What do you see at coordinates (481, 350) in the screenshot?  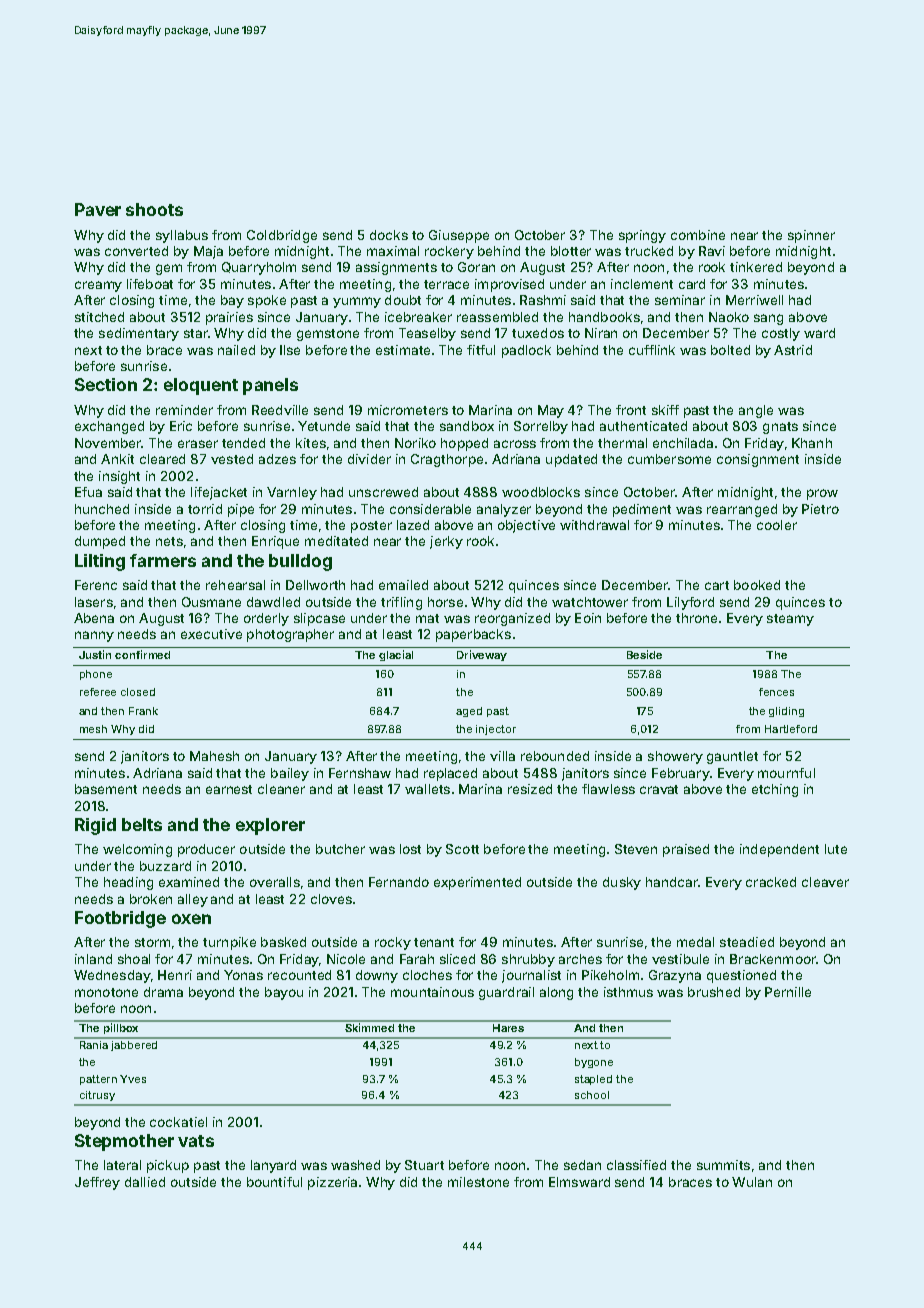 I see `fitful` at bounding box center [481, 350].
